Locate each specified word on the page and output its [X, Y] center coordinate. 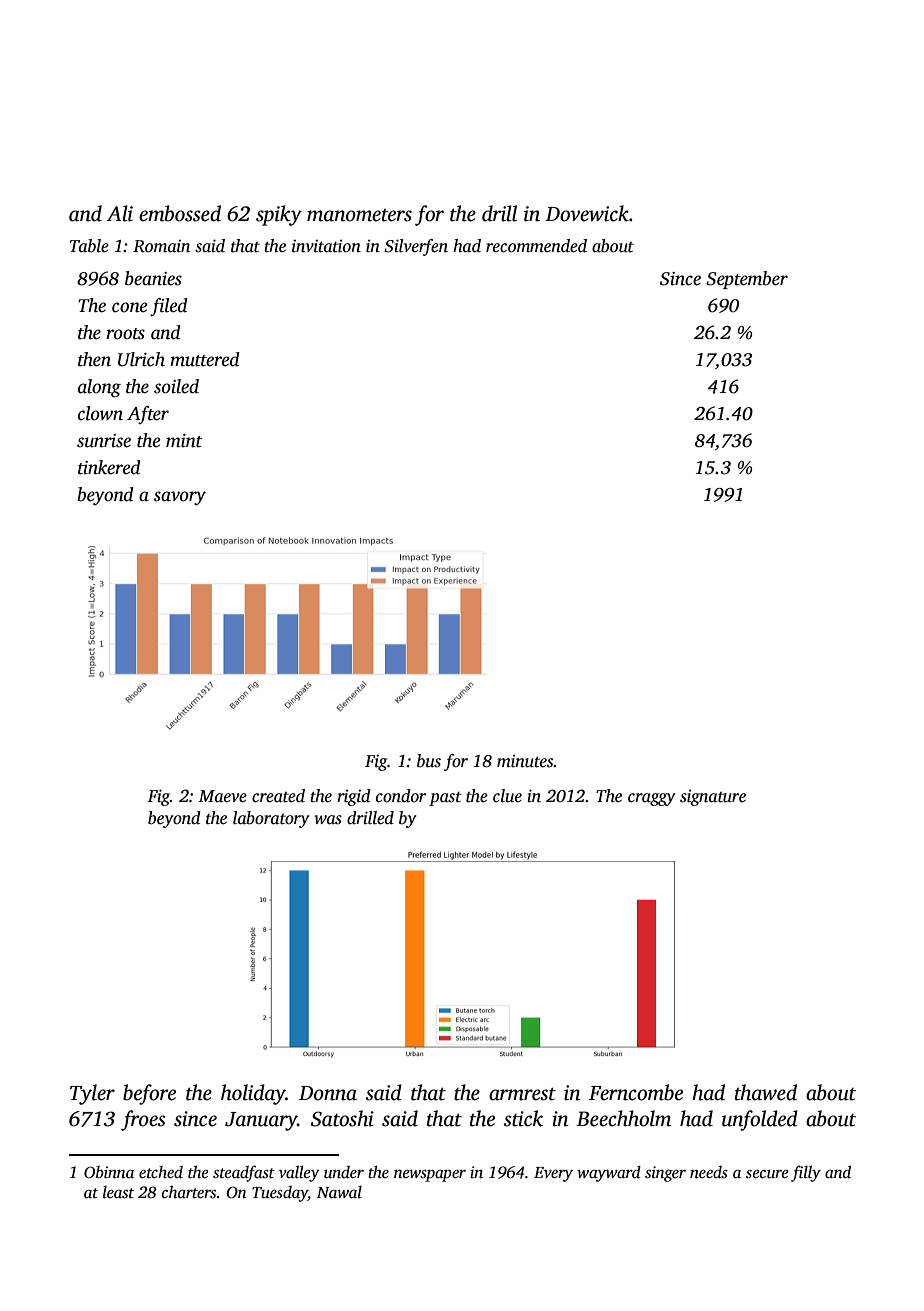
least [118, 1192]
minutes [525, 761]
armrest [522, 1094]
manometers [359, 215]
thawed [766, 1092]
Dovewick [587, 213]
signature [713, 797]
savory [180, 498]
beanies [153, 278]
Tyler [92, 1094]
